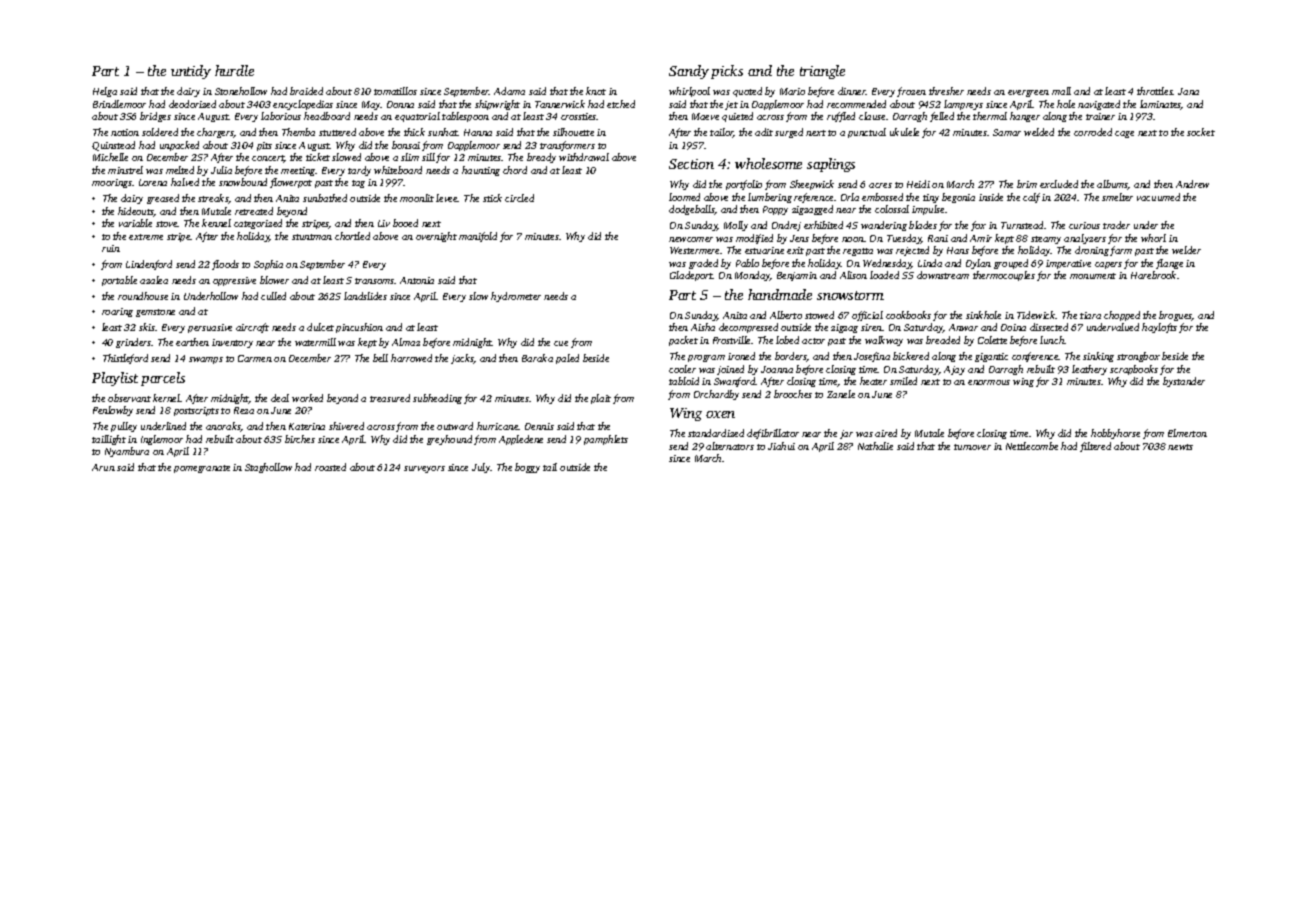 The height and width of the screenshot is (924, 1308). Describe the element at coordinates (202, 469) in the screenshot. I see `pomegranate` at that location.
